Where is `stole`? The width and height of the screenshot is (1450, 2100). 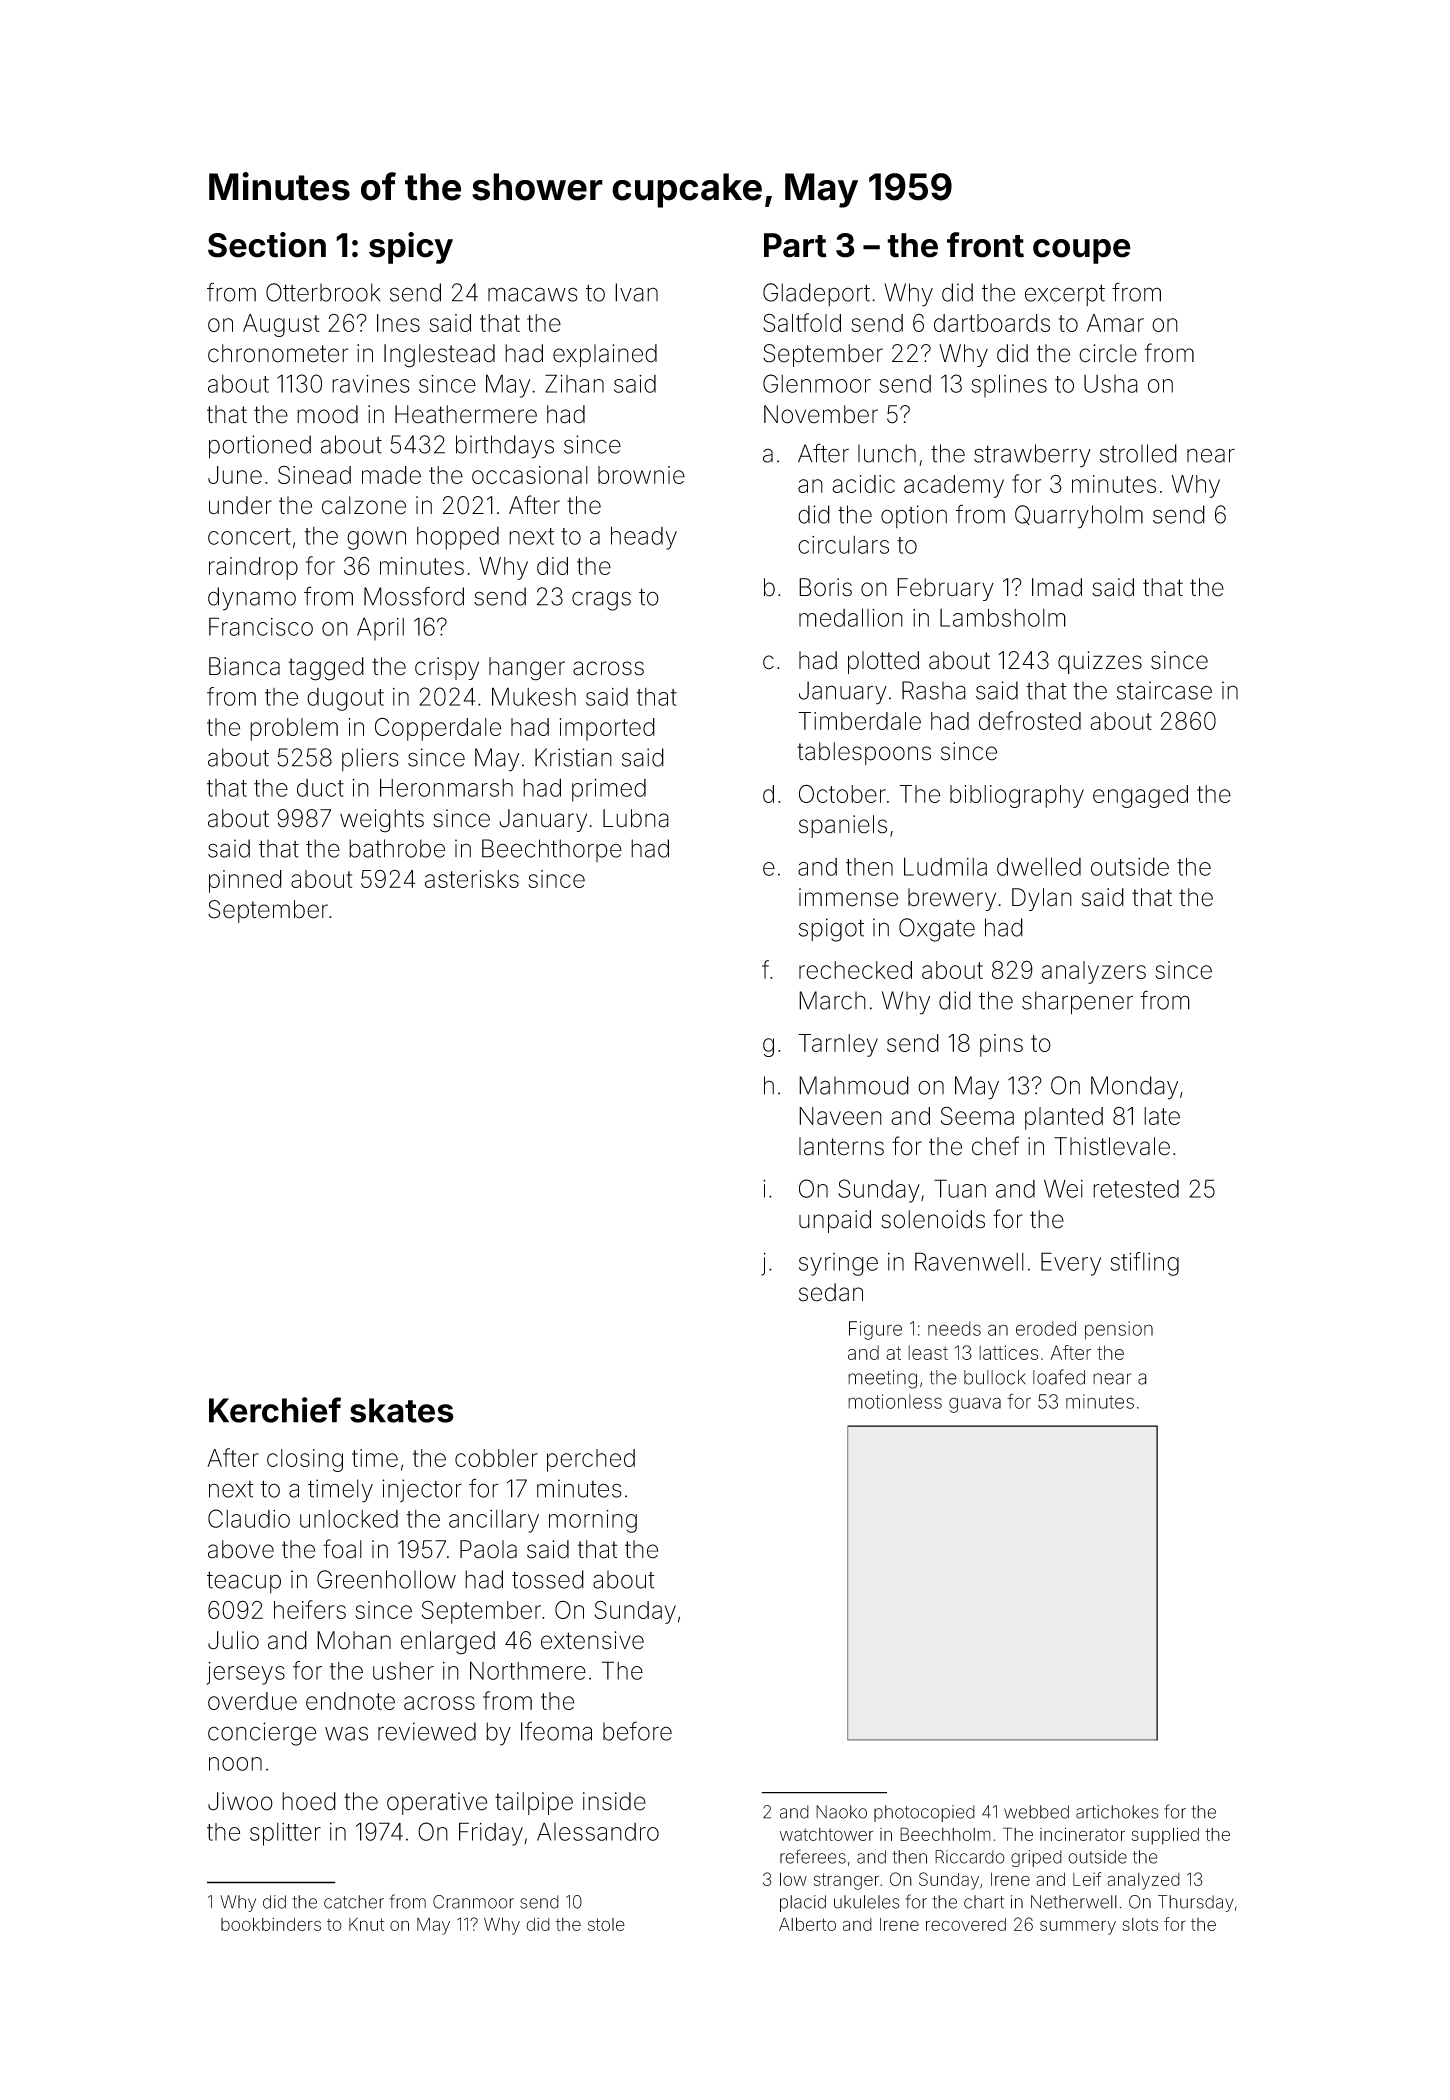 stole is located at coordinates (606, 1924).
